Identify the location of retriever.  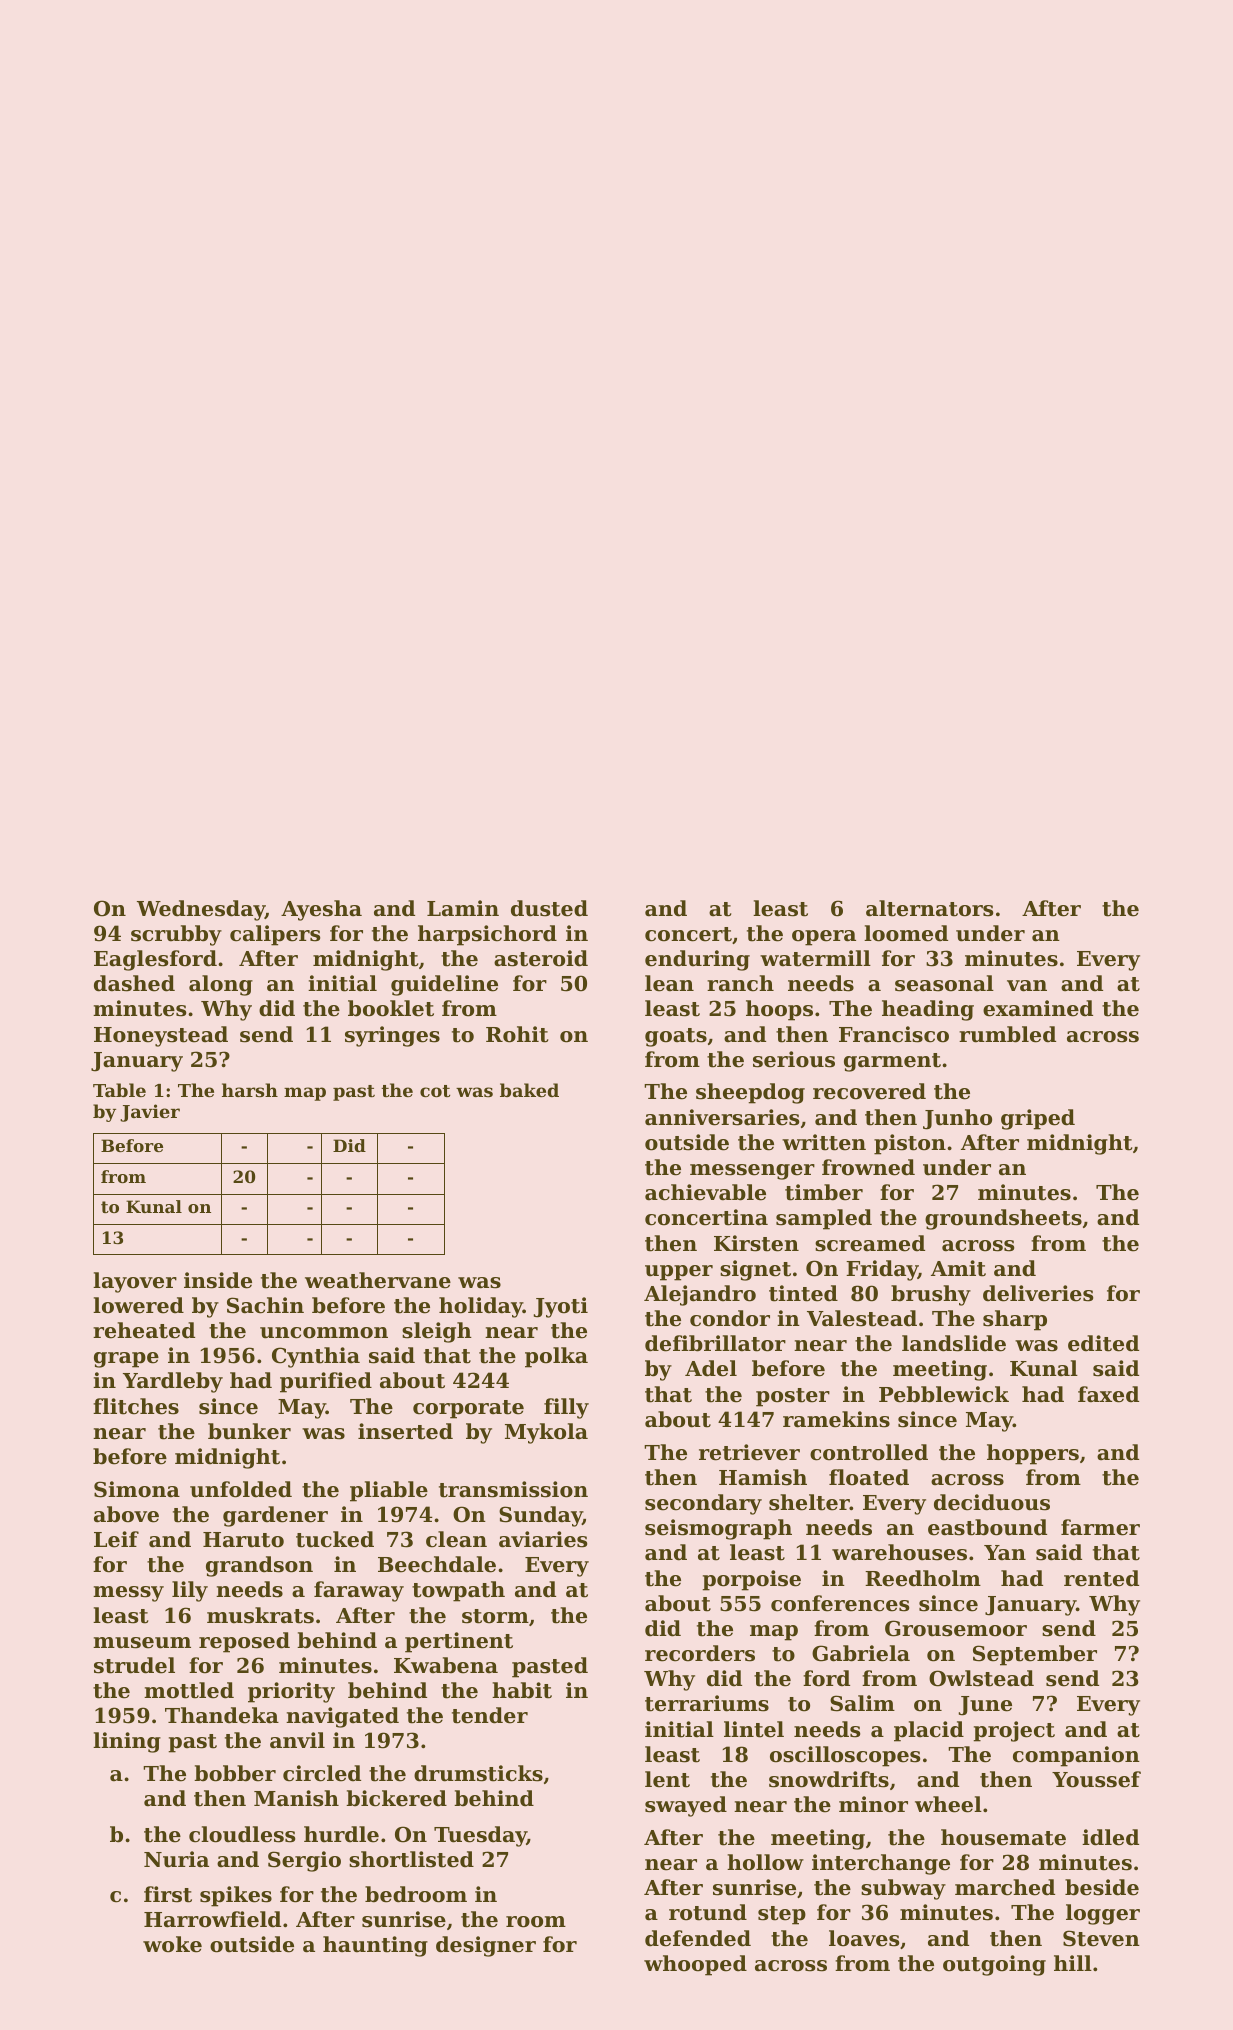
(749, 1452).
